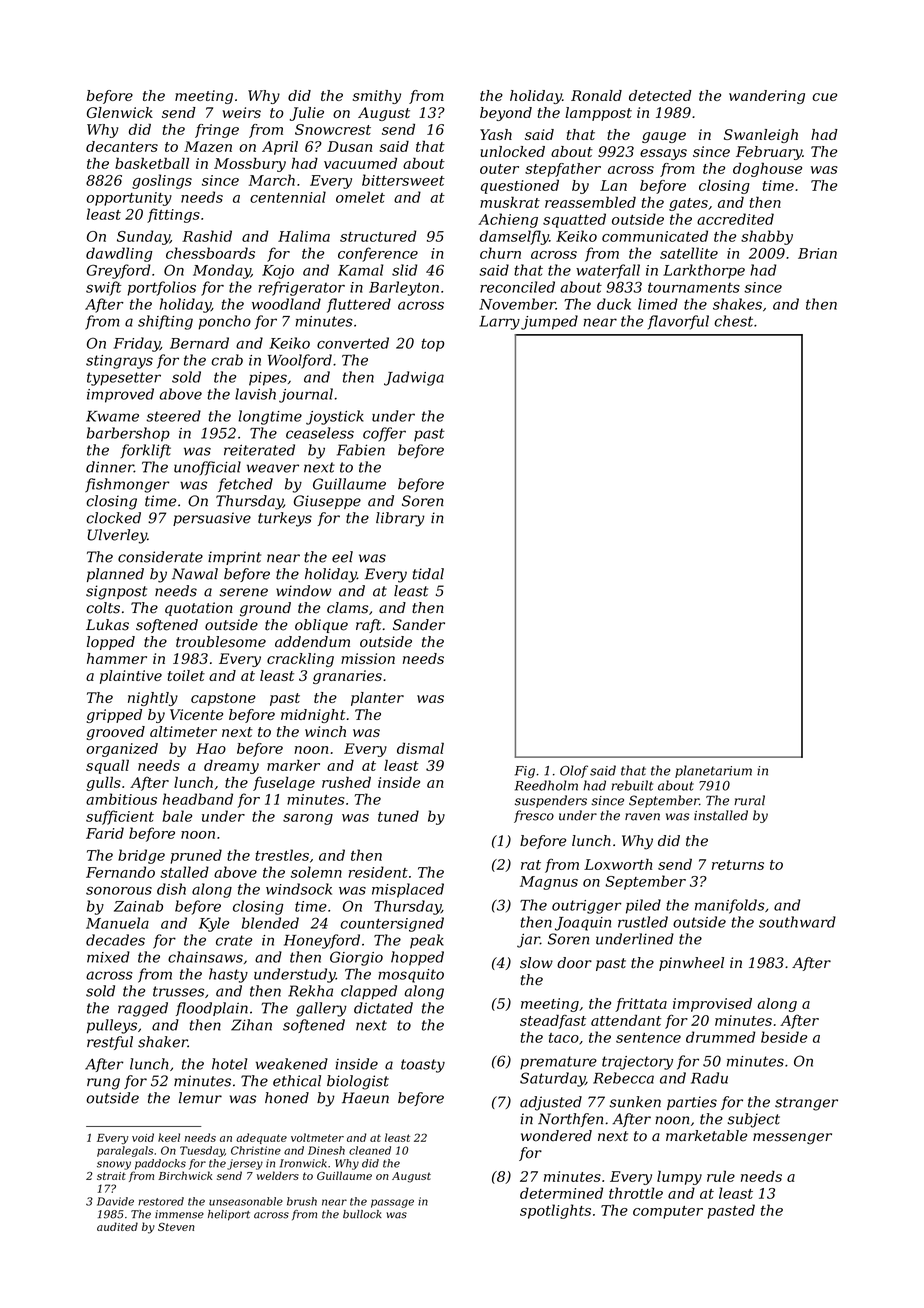  What do you see at coordinates (245, 485) in the screenshot?
I see `fetched` at bounding box center [245, 485].
